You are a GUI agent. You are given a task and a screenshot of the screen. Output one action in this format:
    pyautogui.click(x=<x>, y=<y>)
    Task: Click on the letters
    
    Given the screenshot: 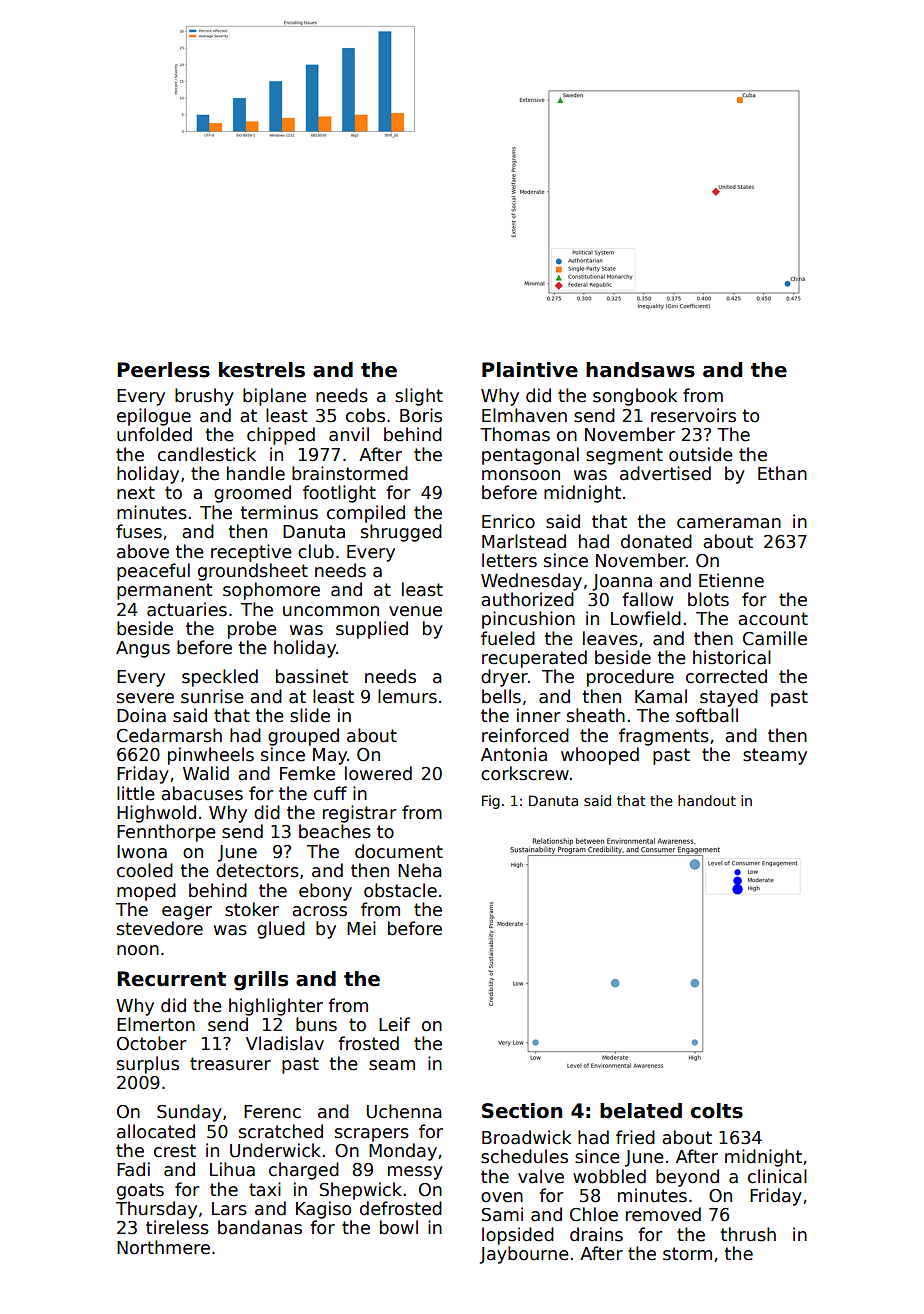 What is the action you would take?
    pyautogui.click(x=509, y=560)
